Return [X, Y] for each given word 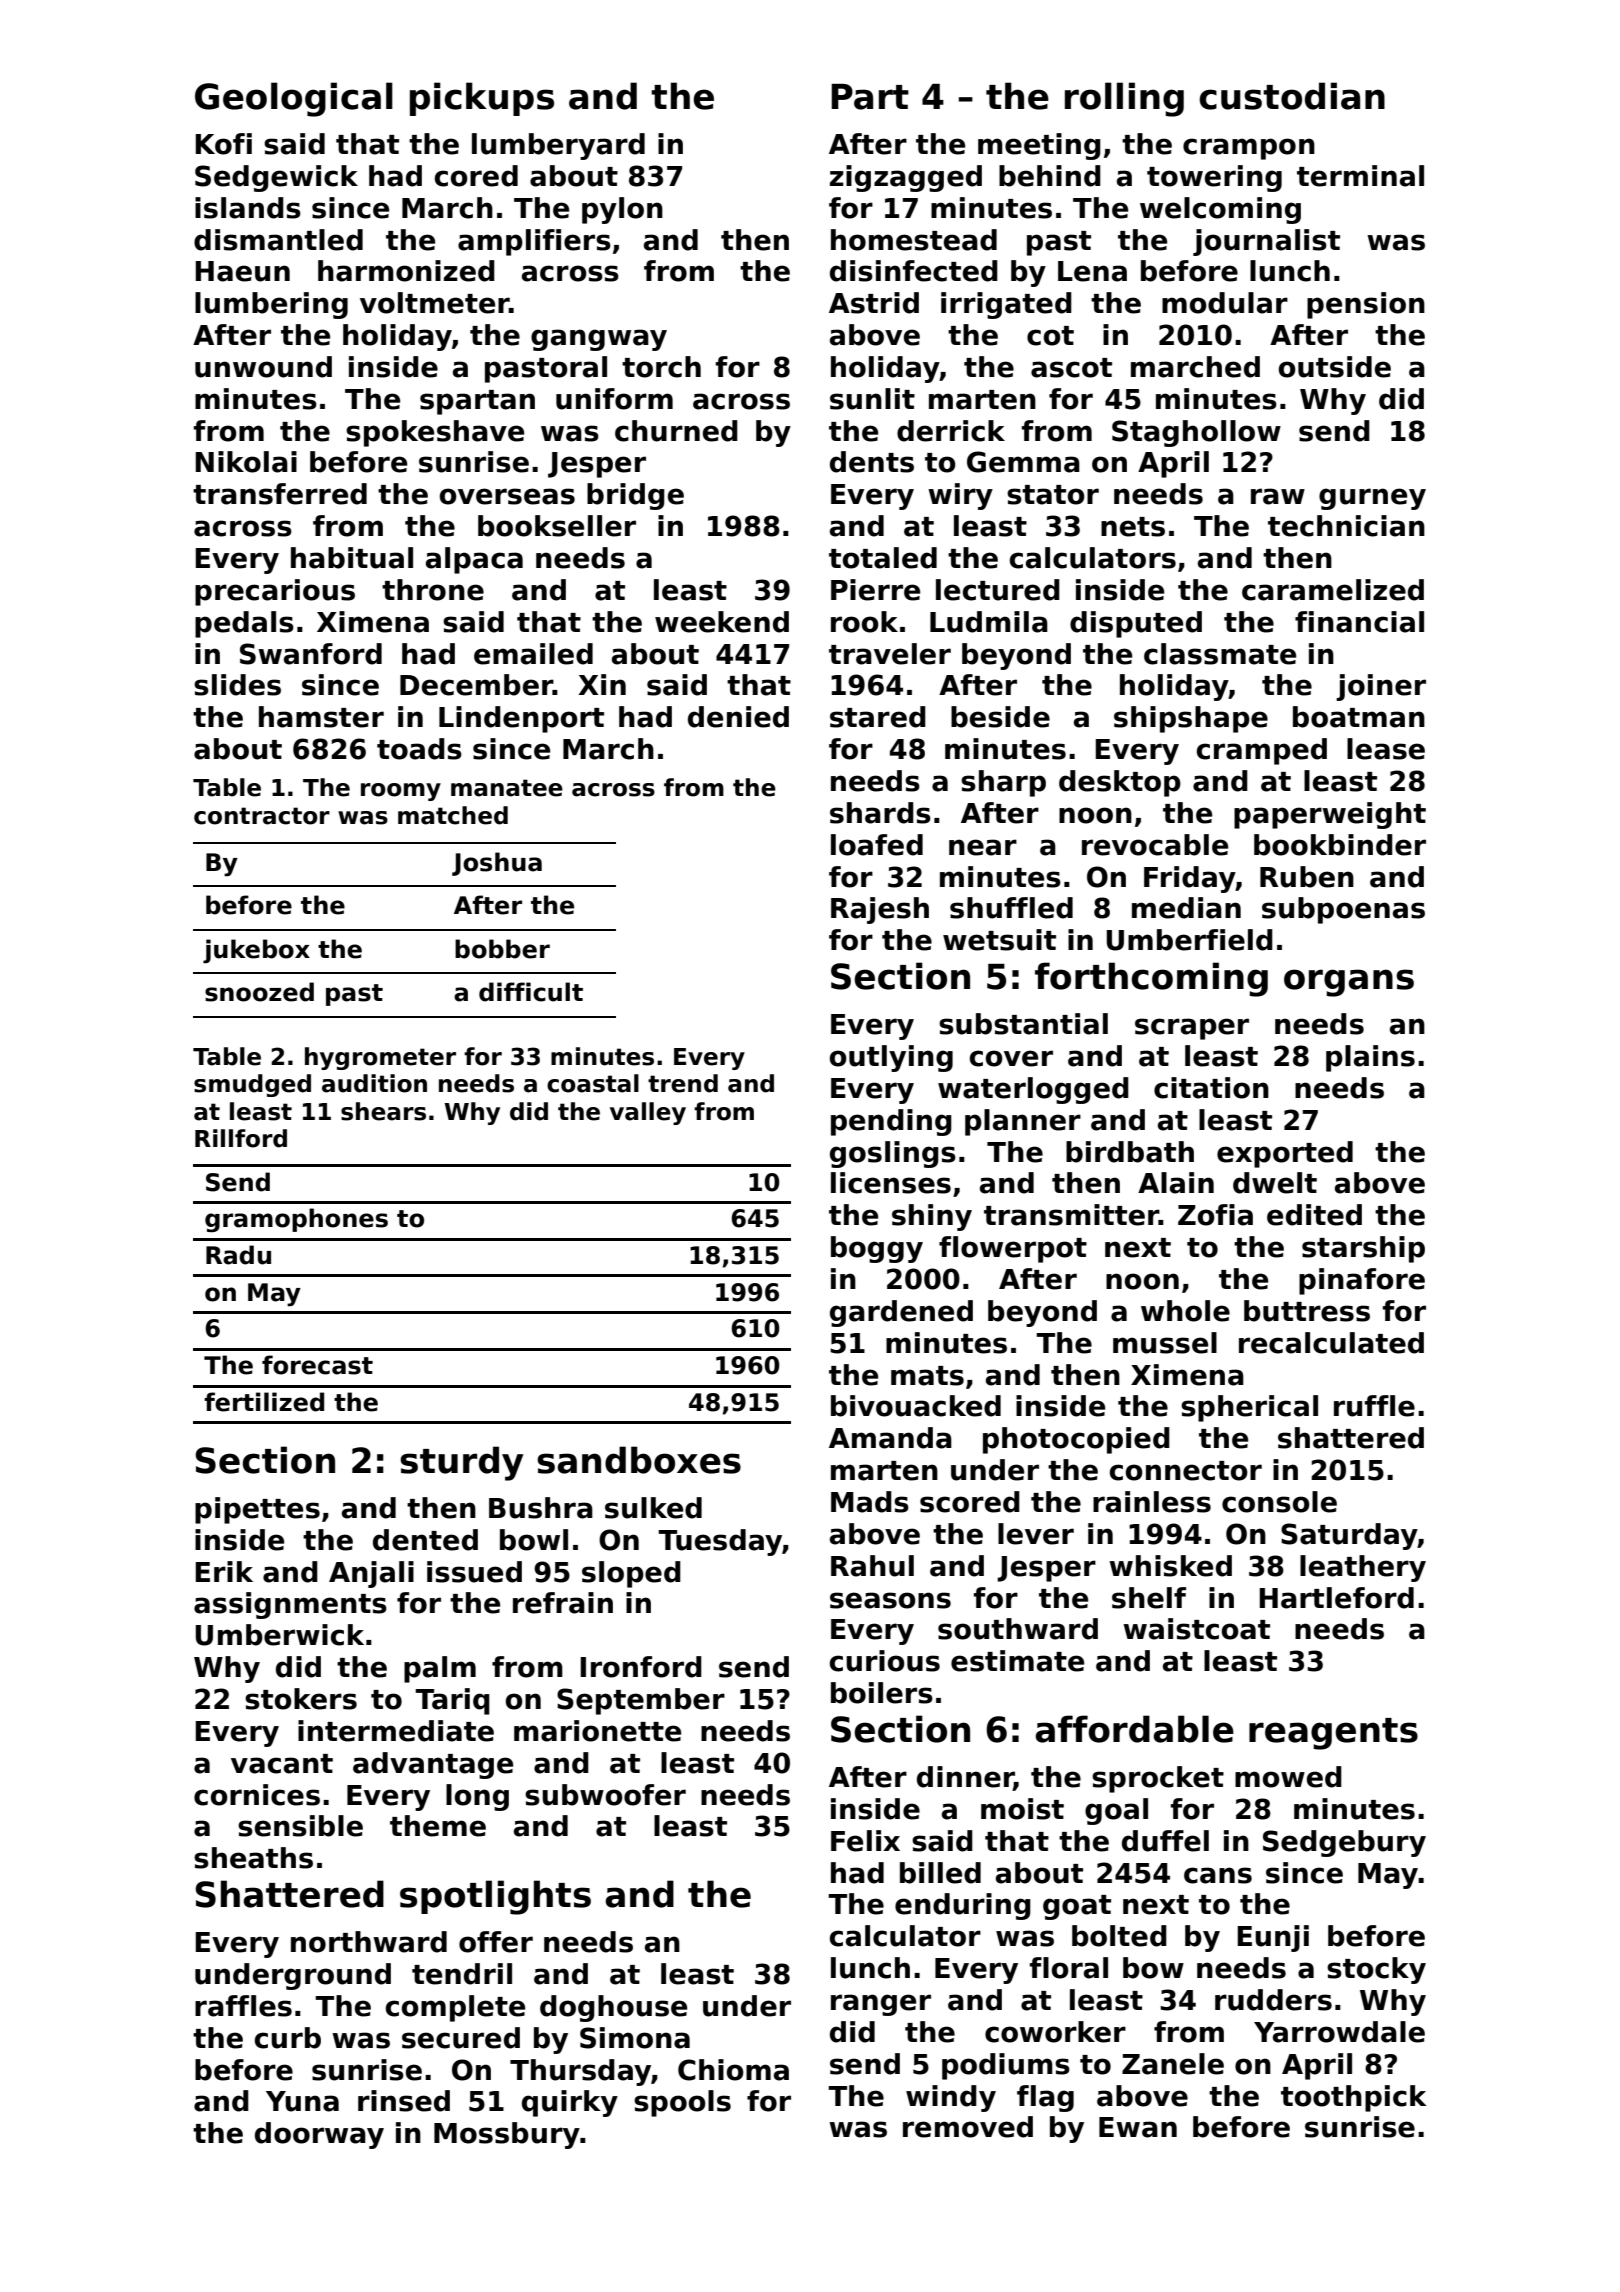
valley [648, 1113]
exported [1285, 1154]
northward [369, 1942]
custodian [1292, 96]
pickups [482, 99]
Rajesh [880, 910]
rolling [1124, 99]
